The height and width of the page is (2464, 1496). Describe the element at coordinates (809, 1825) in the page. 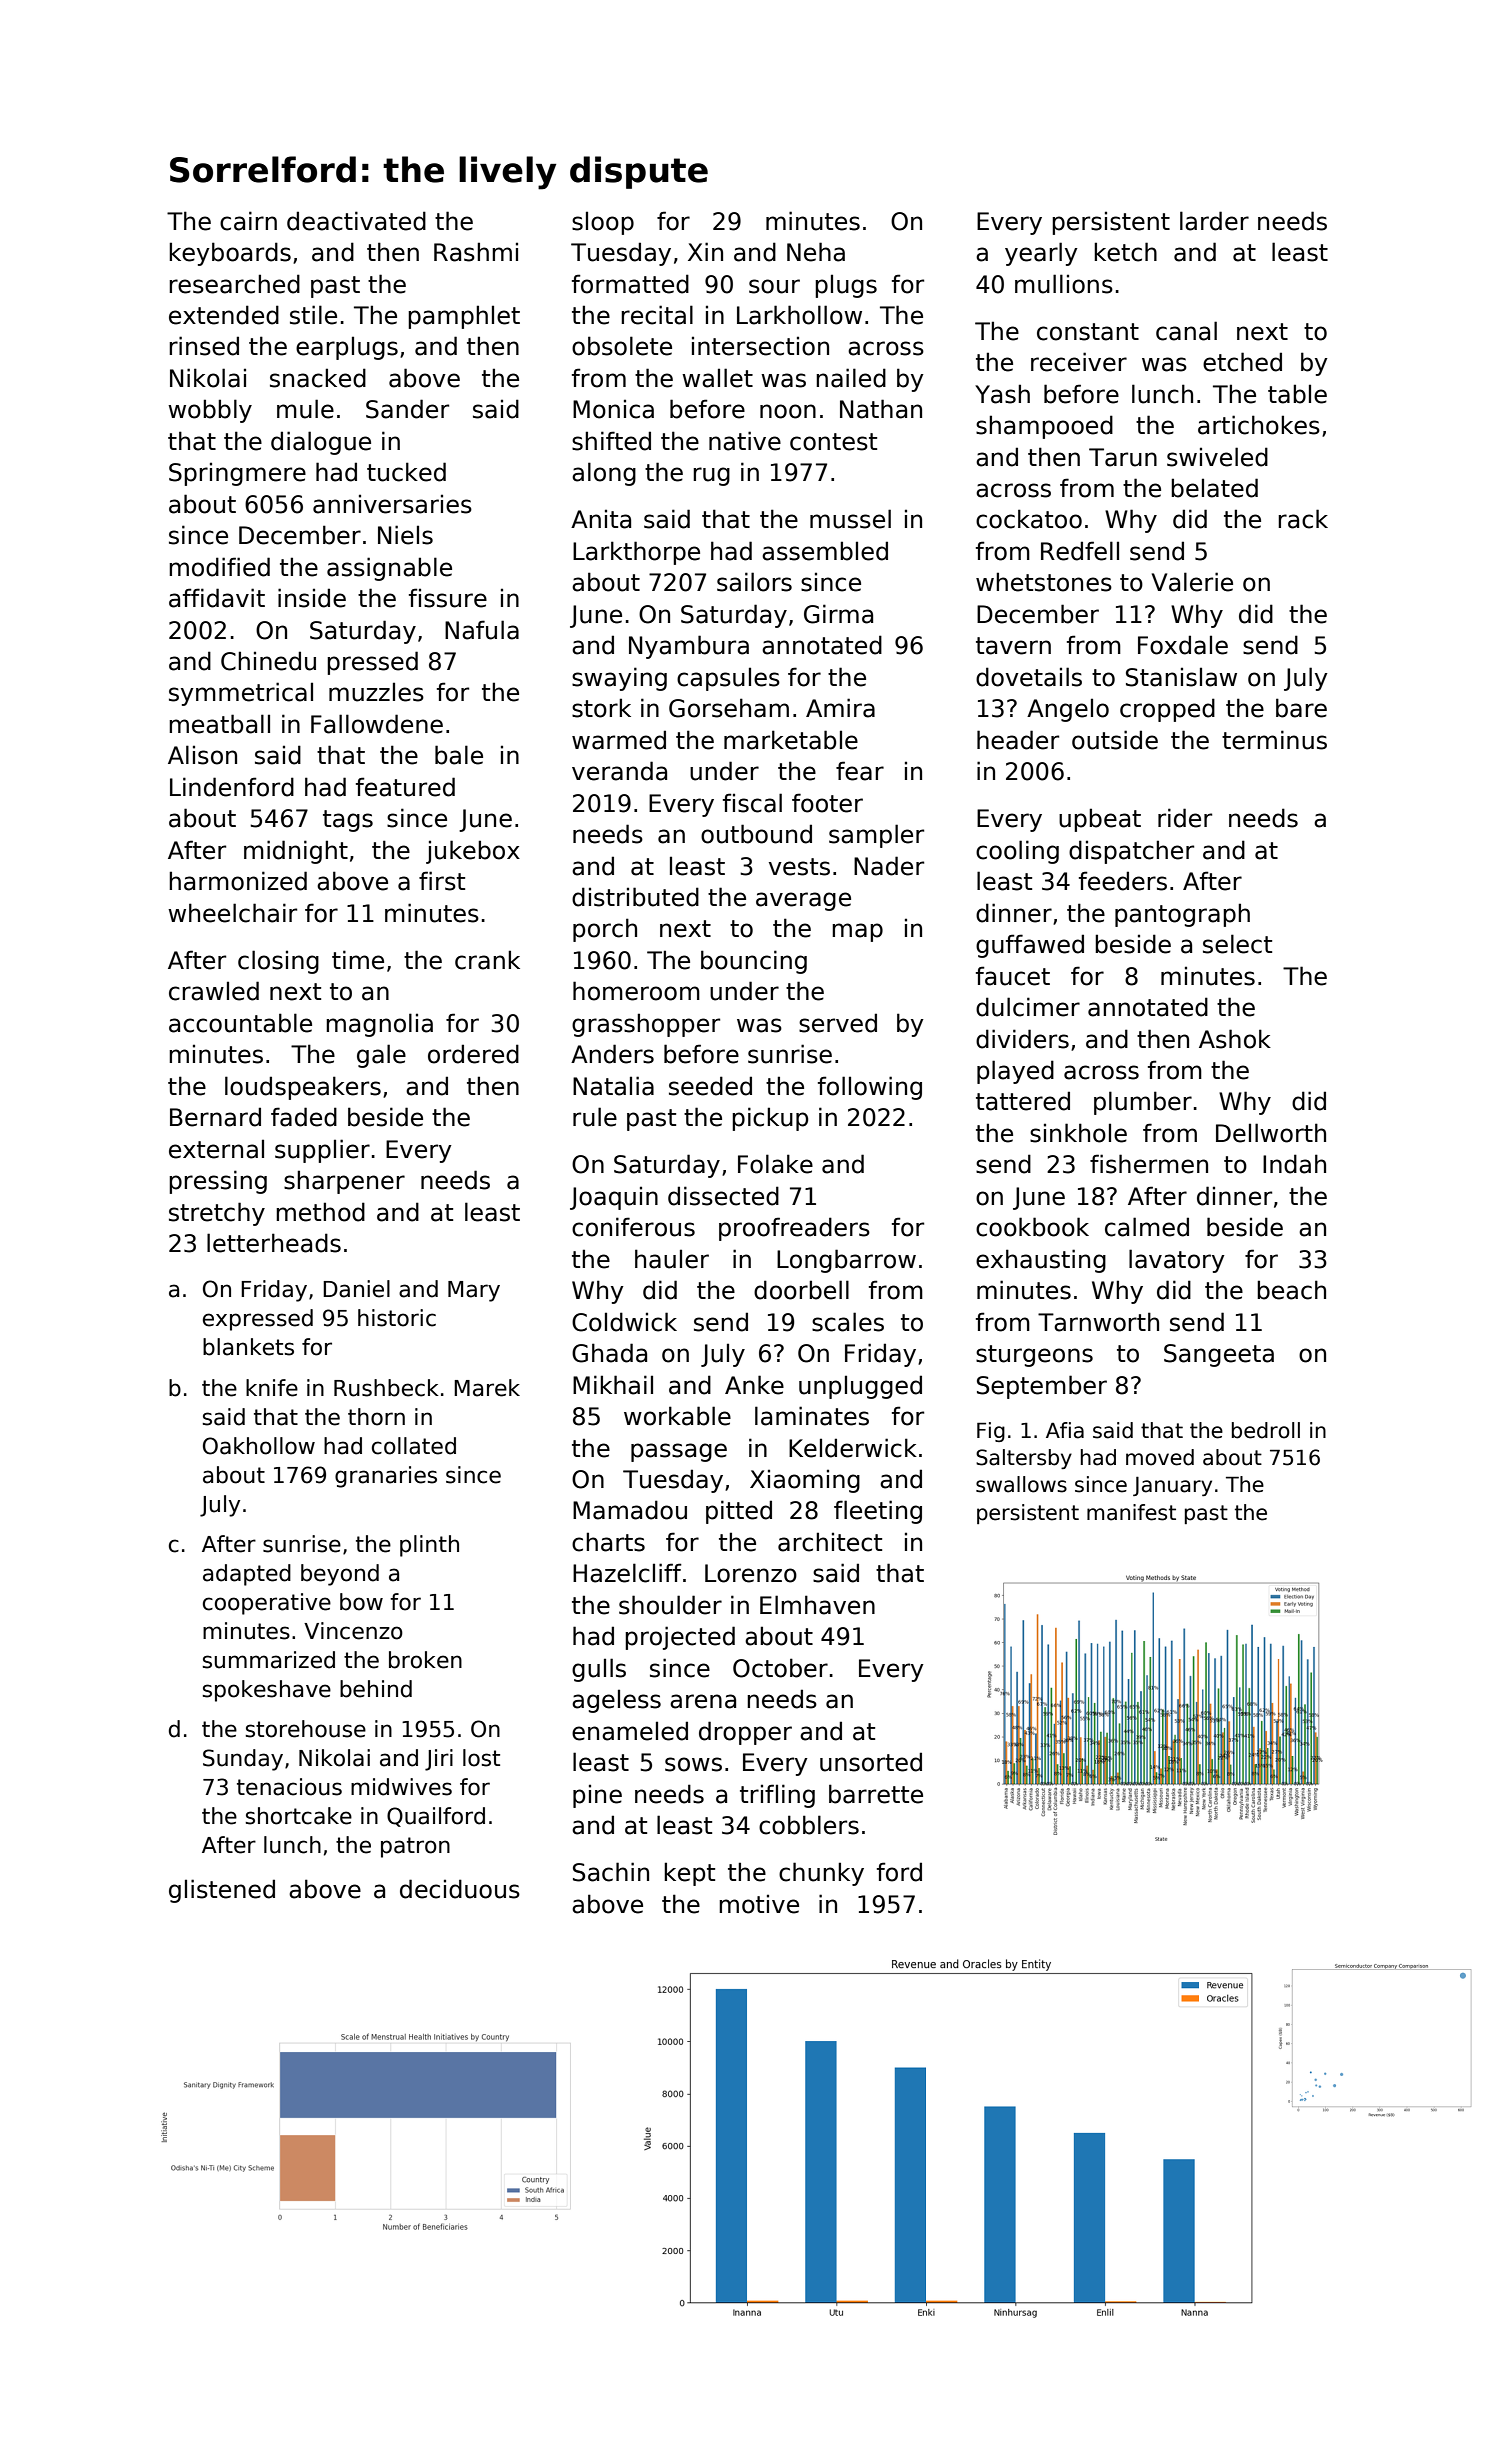

I see `cobblers` at that location.
